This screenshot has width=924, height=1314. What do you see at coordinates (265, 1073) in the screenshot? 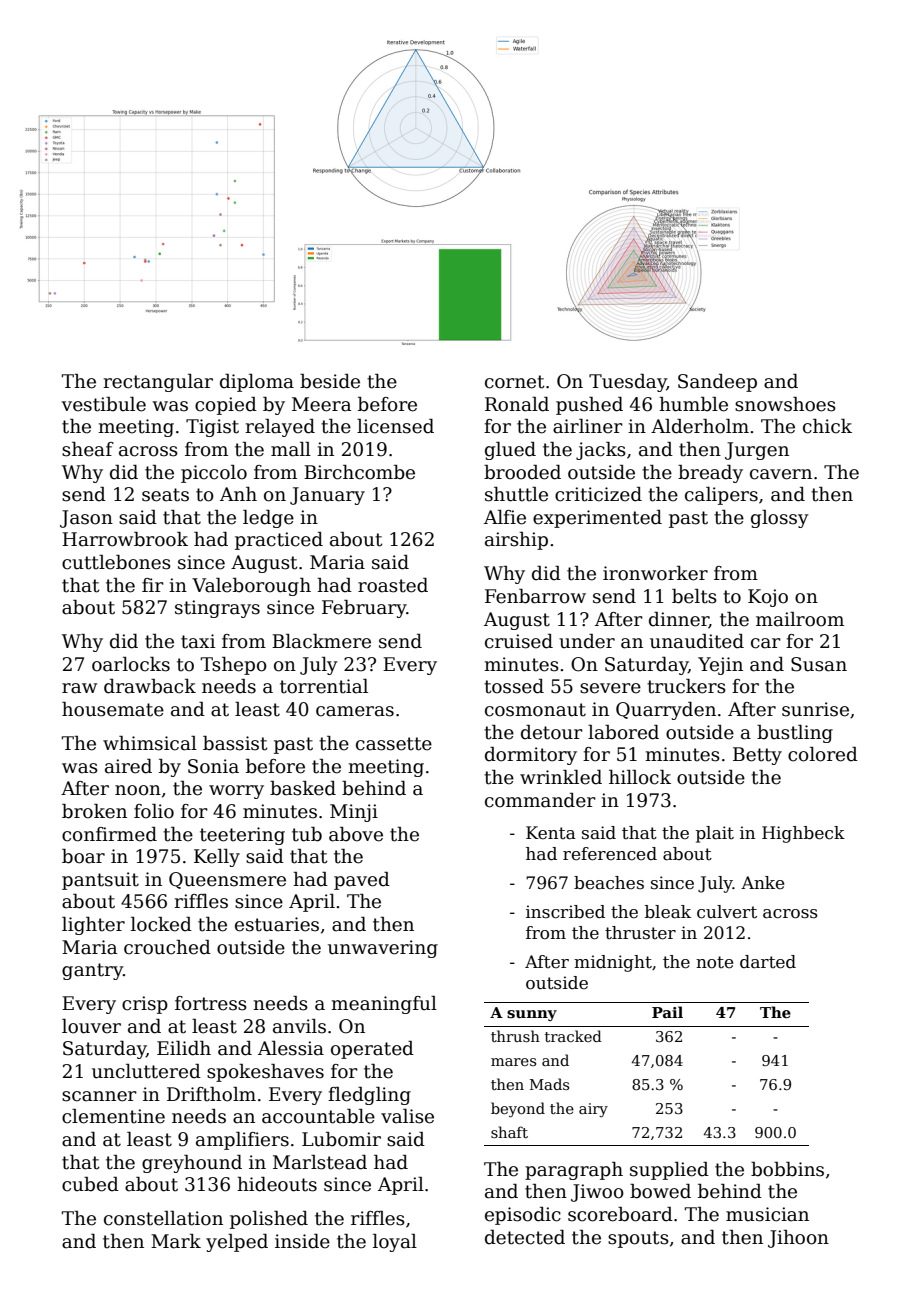
I see `spokeshaves` at bounding box center [265, 1073].
